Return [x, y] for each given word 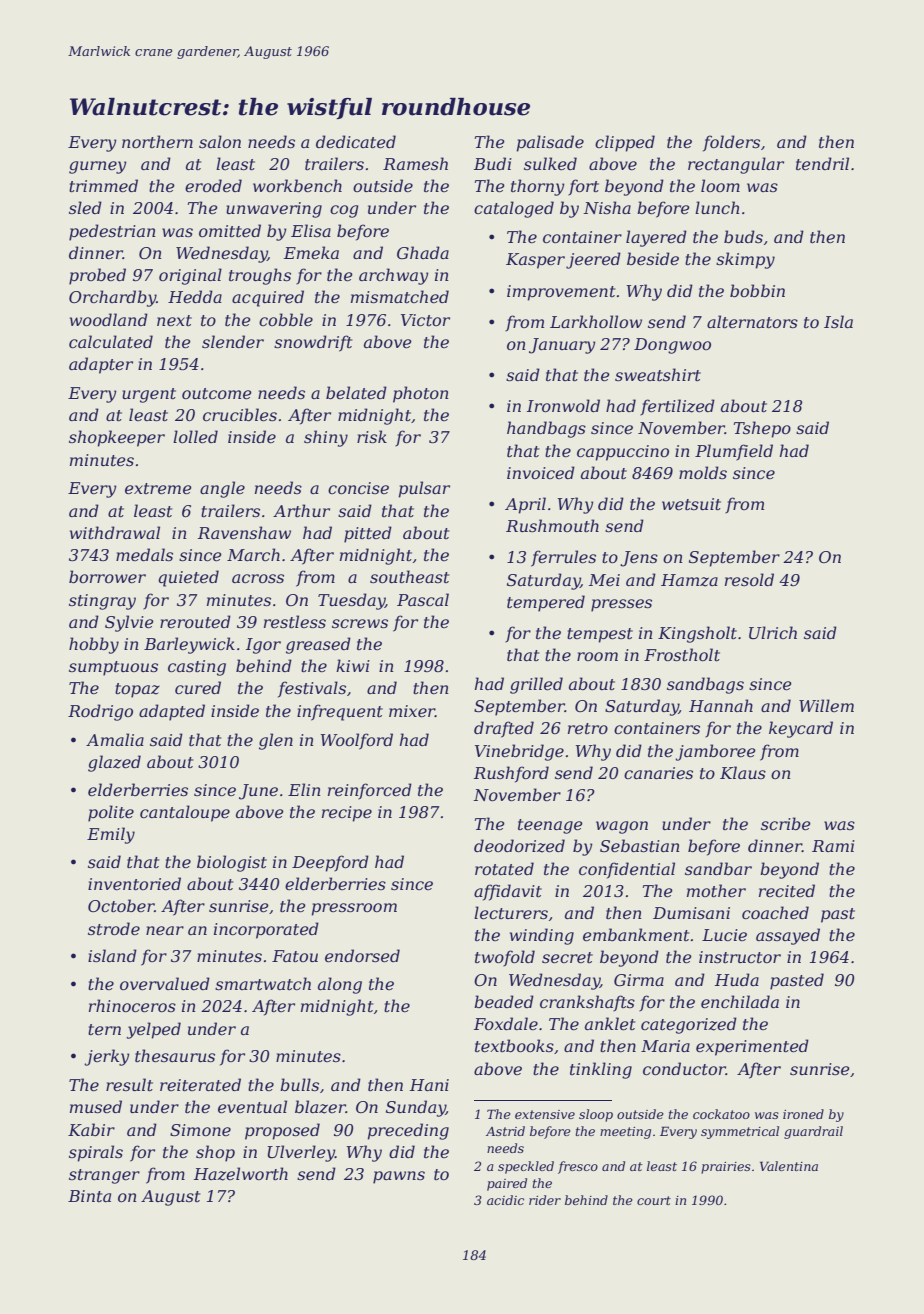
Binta [89, 1196]
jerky [107, 1057]
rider [545, 1200]
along [340, 985]
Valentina [789, 1166]
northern [157, 141]
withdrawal [115, 532]
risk [372, 436]
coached [775, 912]
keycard [801, 729]
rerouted [195, 621]
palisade [550, 143]
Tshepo [762, 429]
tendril [822, 163]
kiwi [353, 665]
